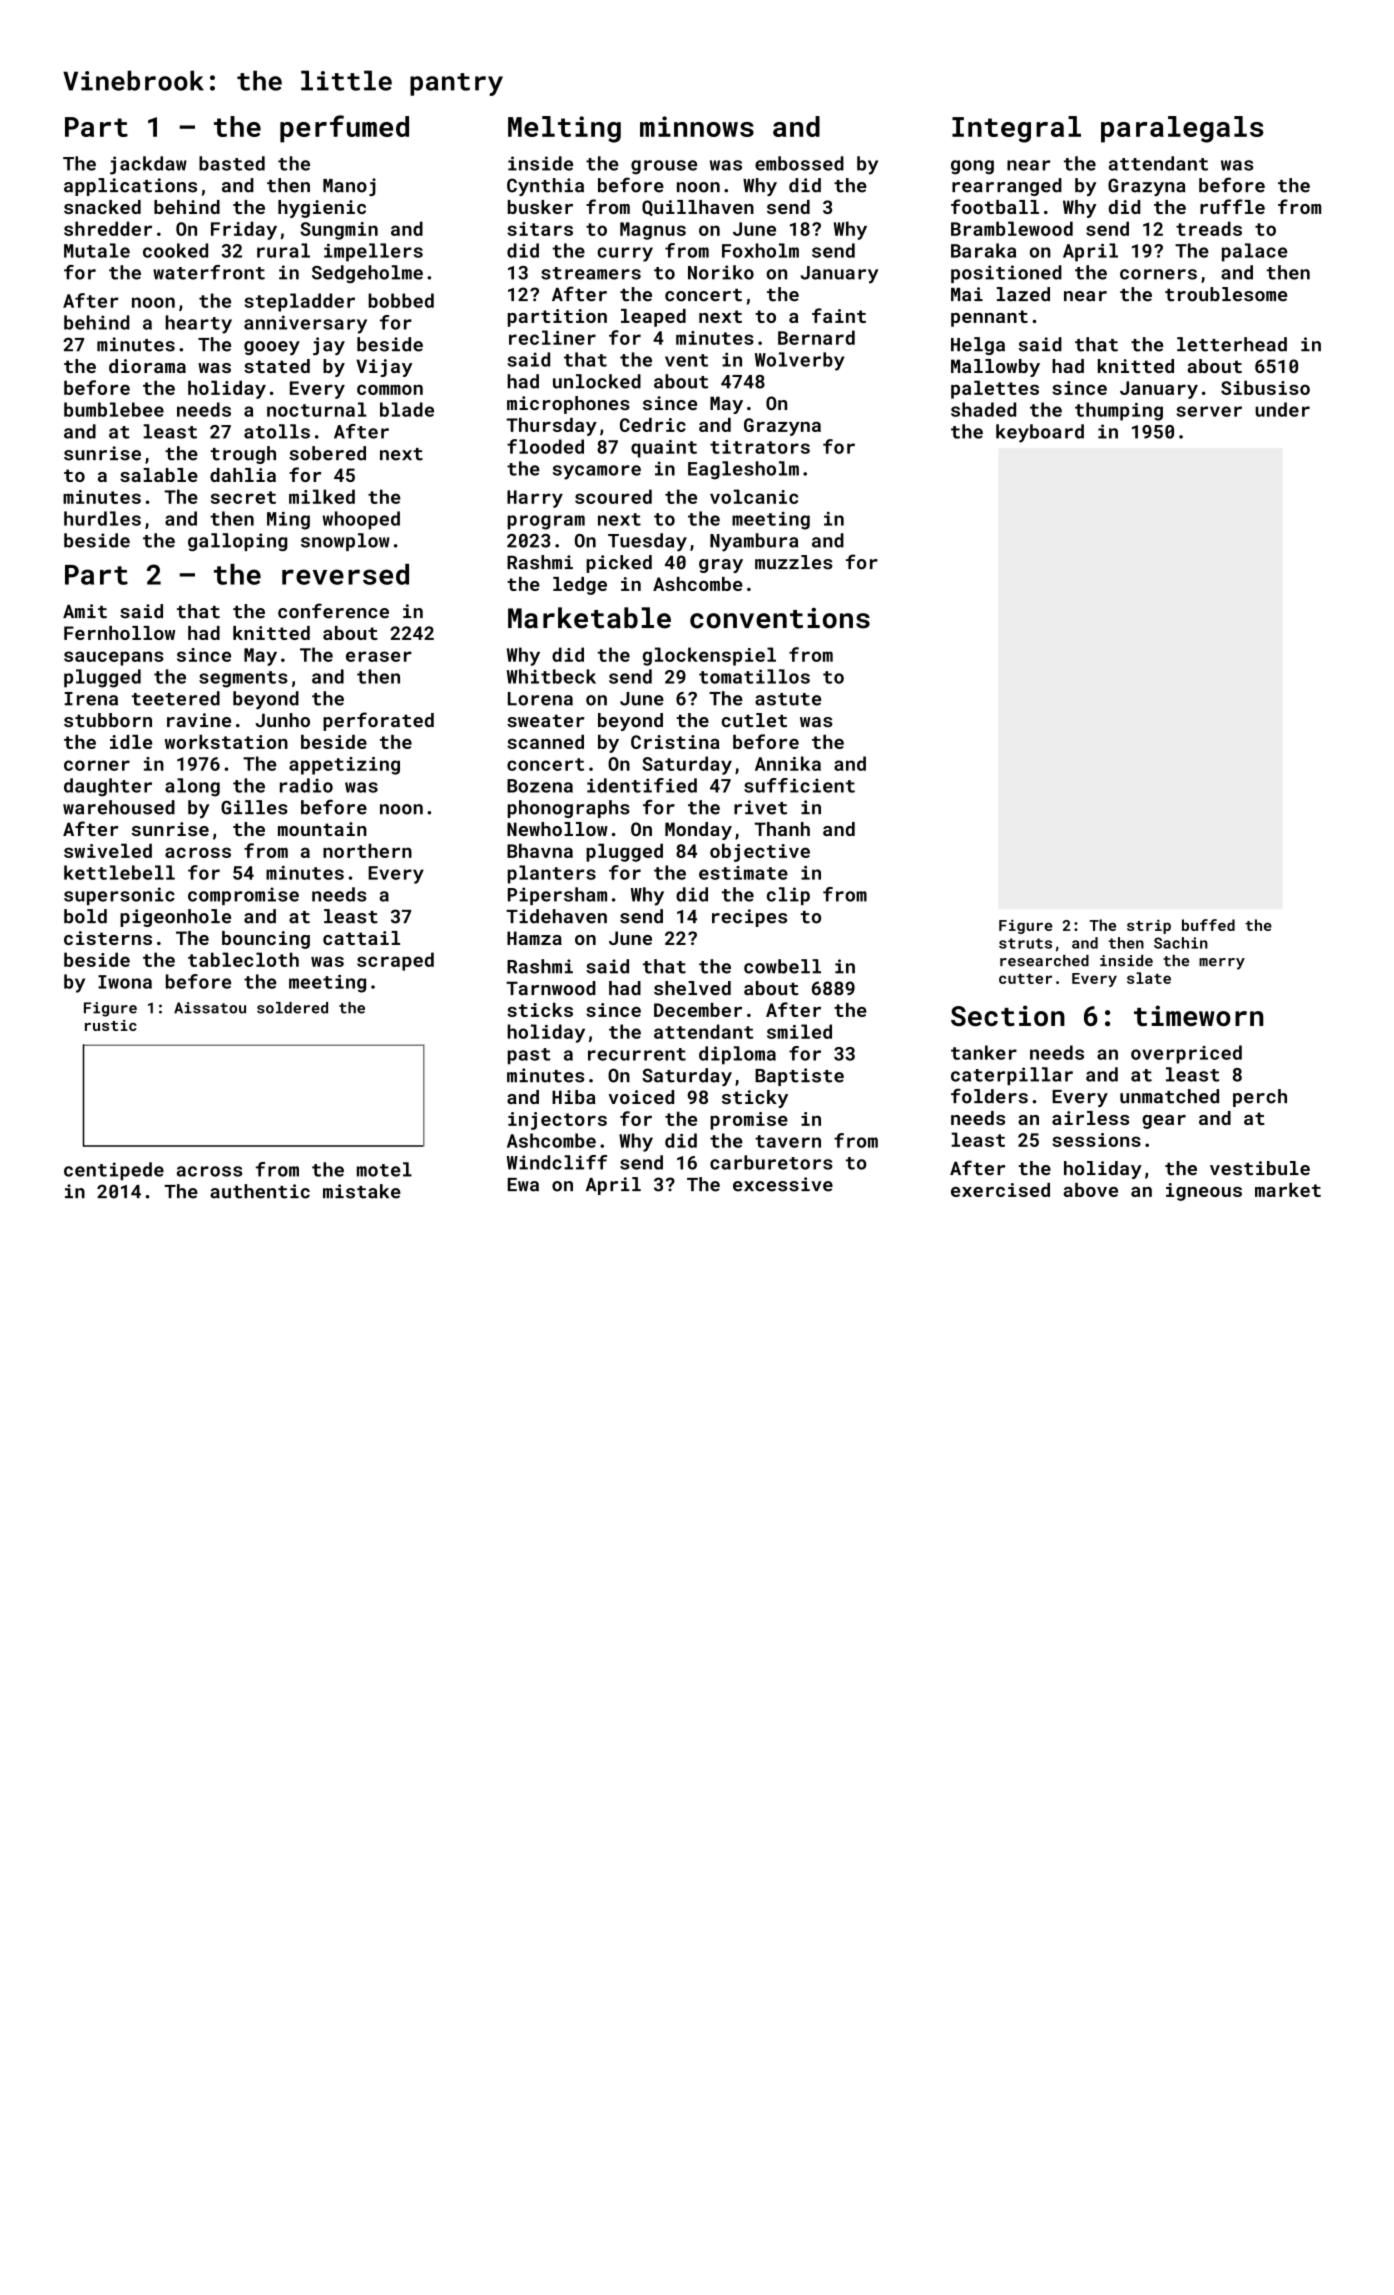  I want to click on Cedric, so click(653, 425).
